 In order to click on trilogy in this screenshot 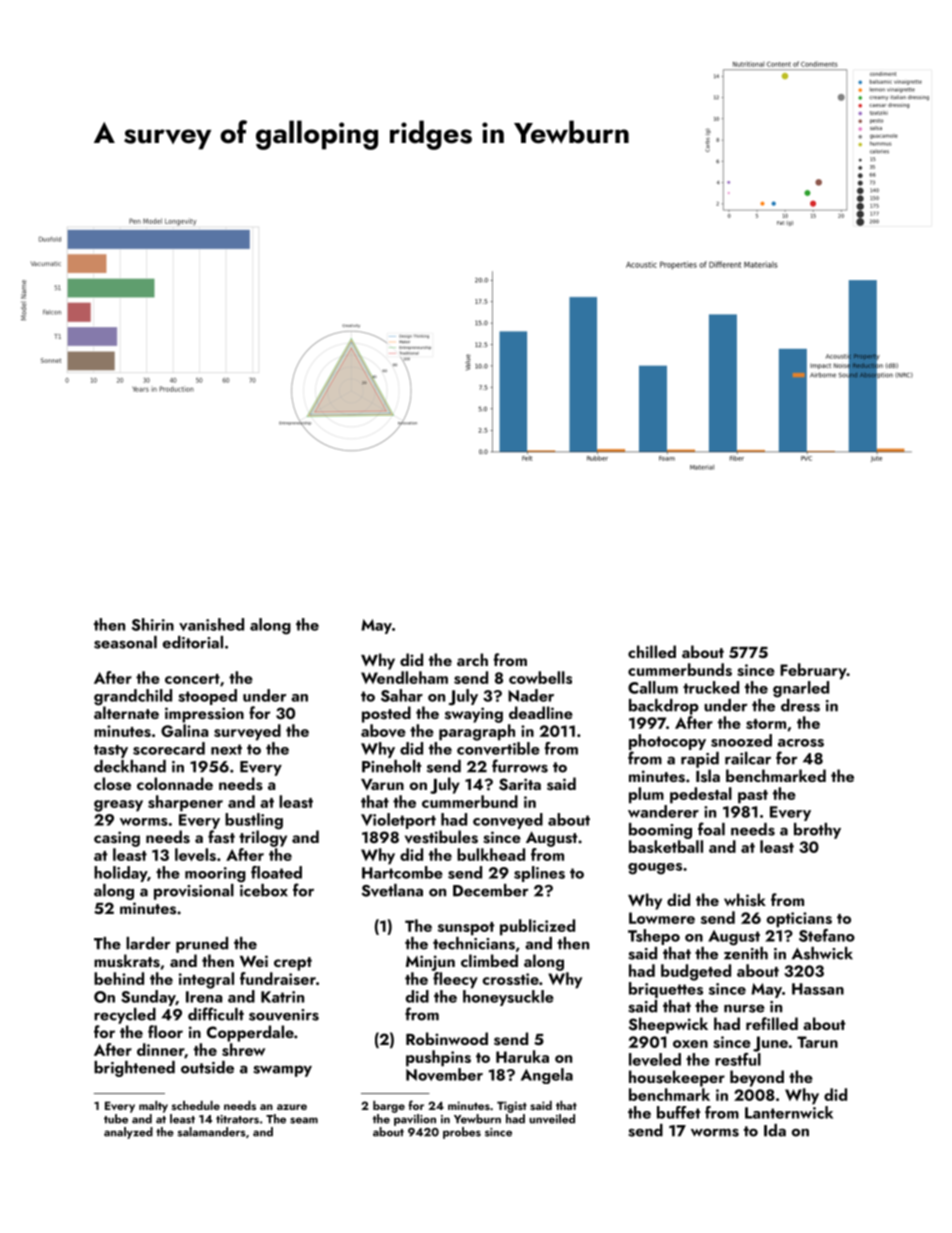, I will do `click(263, 838)`.
